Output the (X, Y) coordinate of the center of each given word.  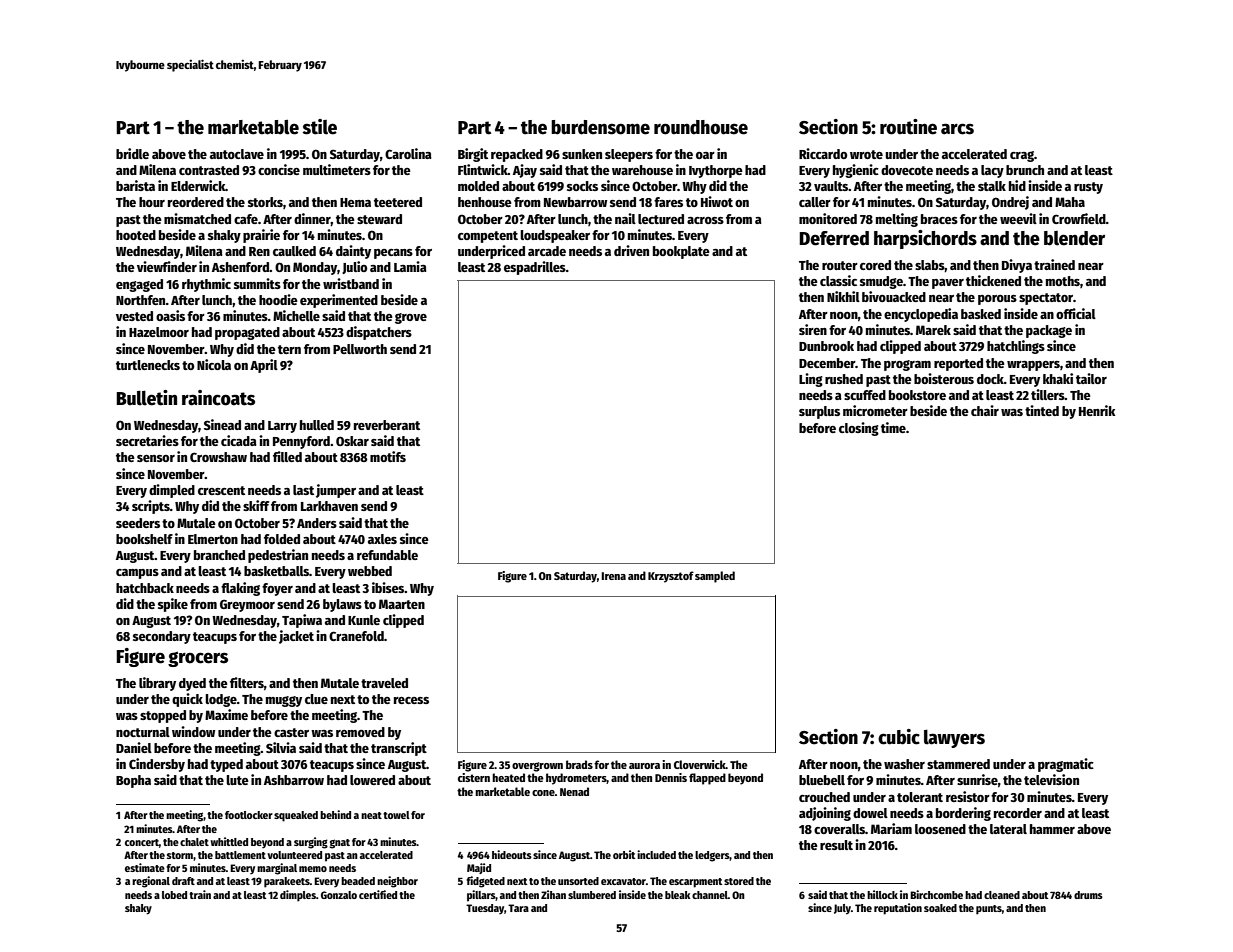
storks (265, 202)
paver (948, 284)
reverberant (387, 425)
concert (142, 842)
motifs (388, 456)
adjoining (825, 814)
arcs (957, 129)
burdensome (600, 127)
